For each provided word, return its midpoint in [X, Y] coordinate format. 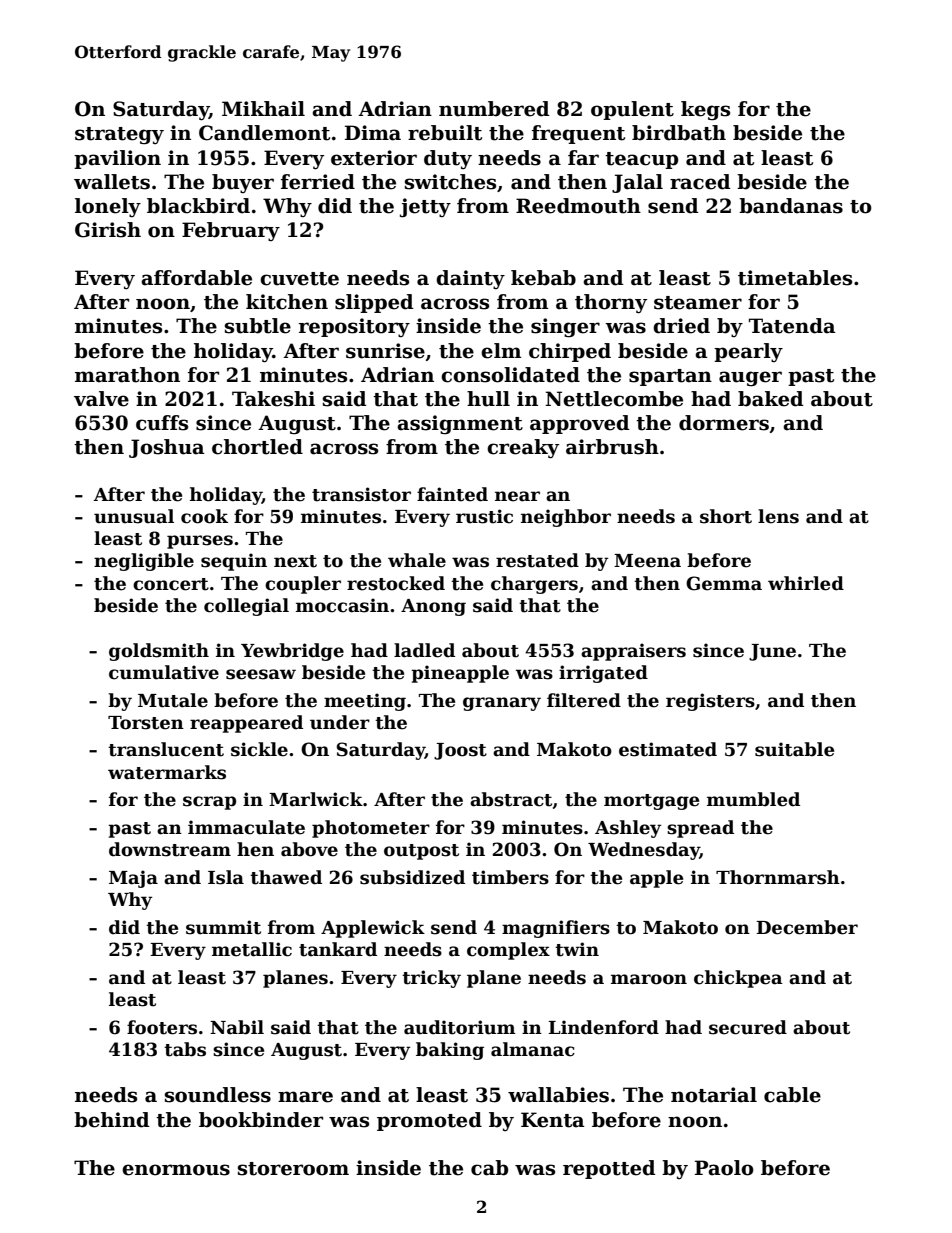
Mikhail [263, 109]
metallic [252, 949]
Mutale [173, 700]
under [340, 722]
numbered [494, 109]
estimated [668, 749]
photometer [371, 829]
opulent [632, 110]
